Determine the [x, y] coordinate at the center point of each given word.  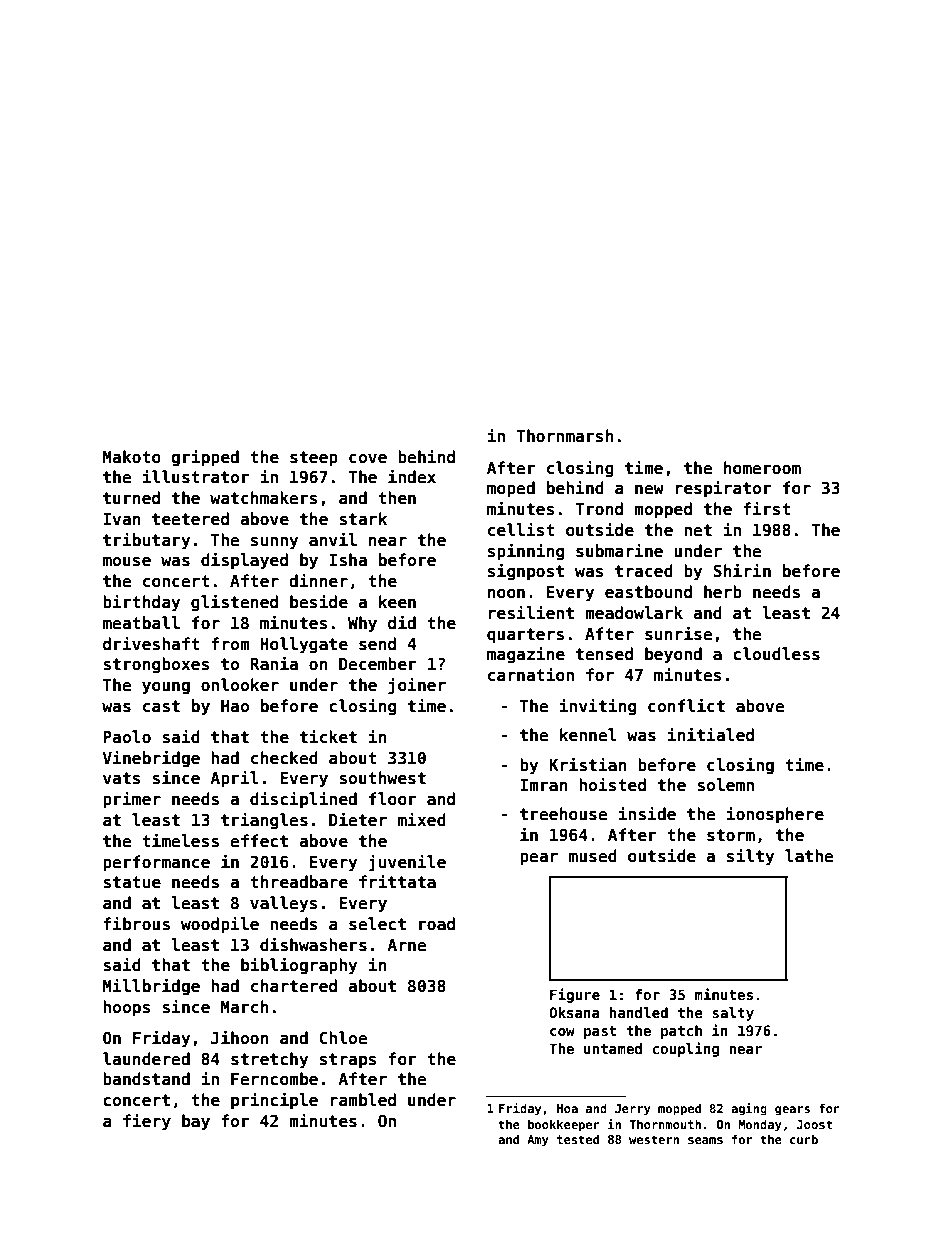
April [234, 779]
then [397, 498]
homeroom [762, 468]
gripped [205, 458]
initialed [710, 734]
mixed [422, 819]
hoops [127, 1008]
